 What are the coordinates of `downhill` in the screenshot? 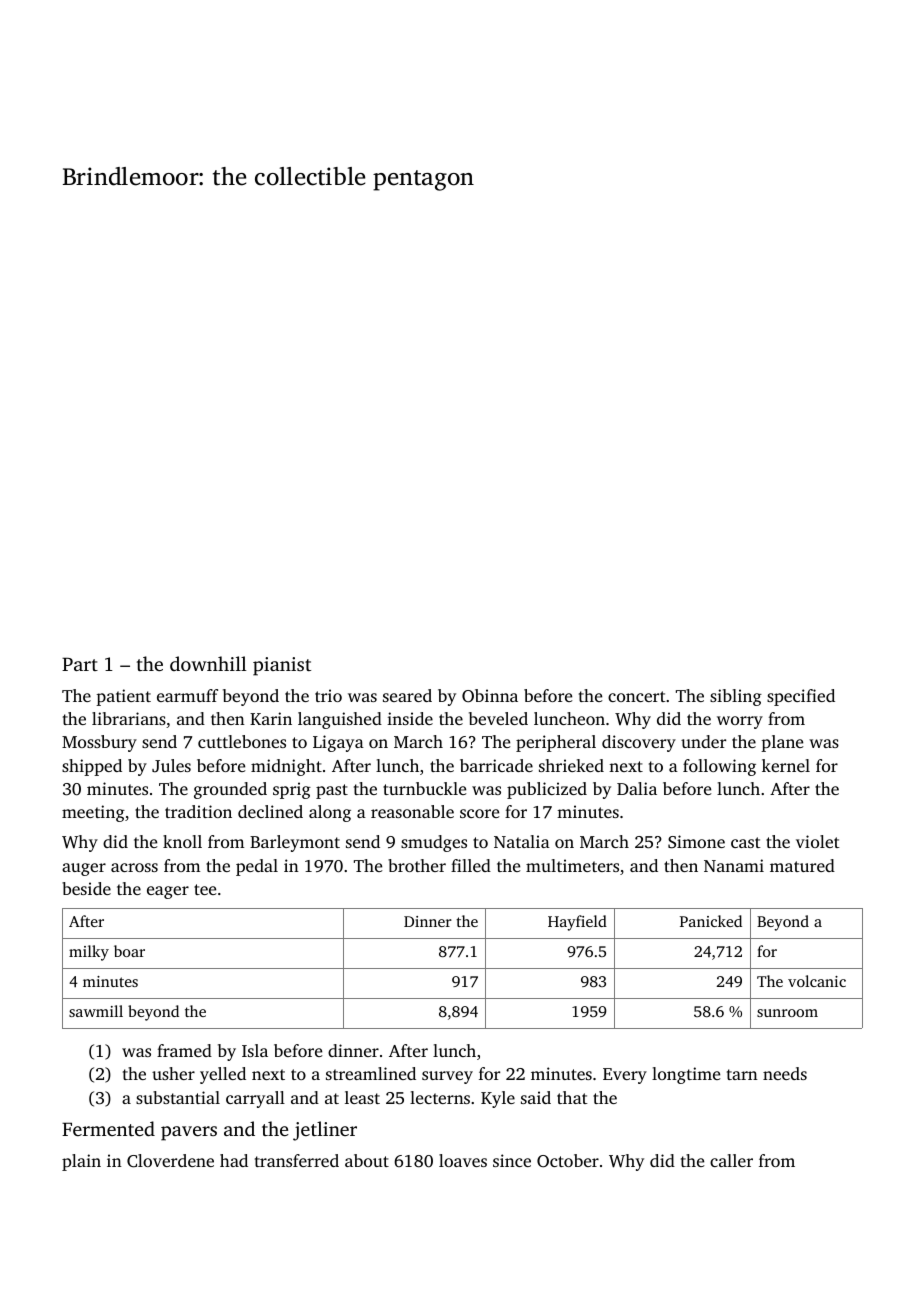 It's located at (208, 663).
